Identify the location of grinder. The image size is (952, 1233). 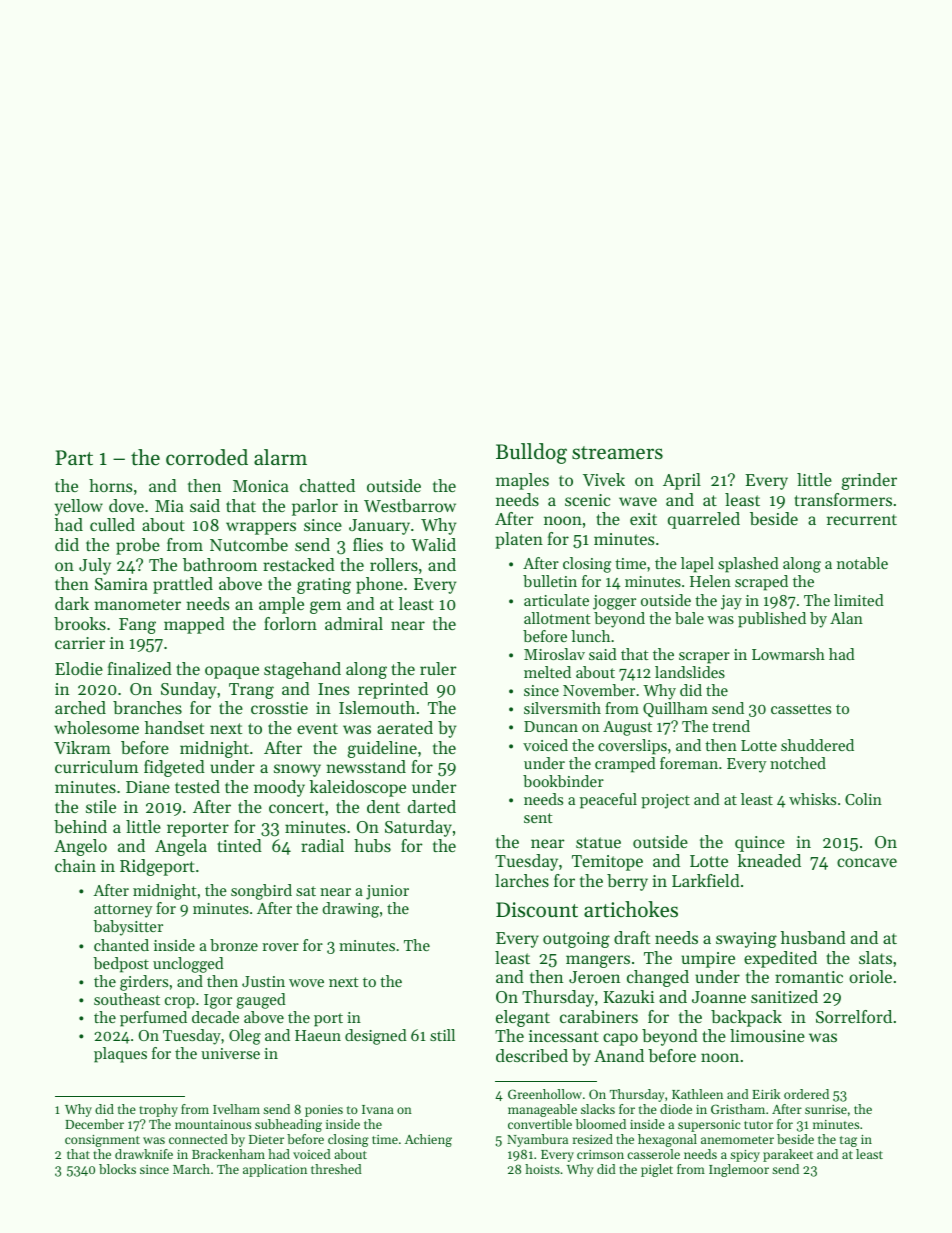
(869, 481).
